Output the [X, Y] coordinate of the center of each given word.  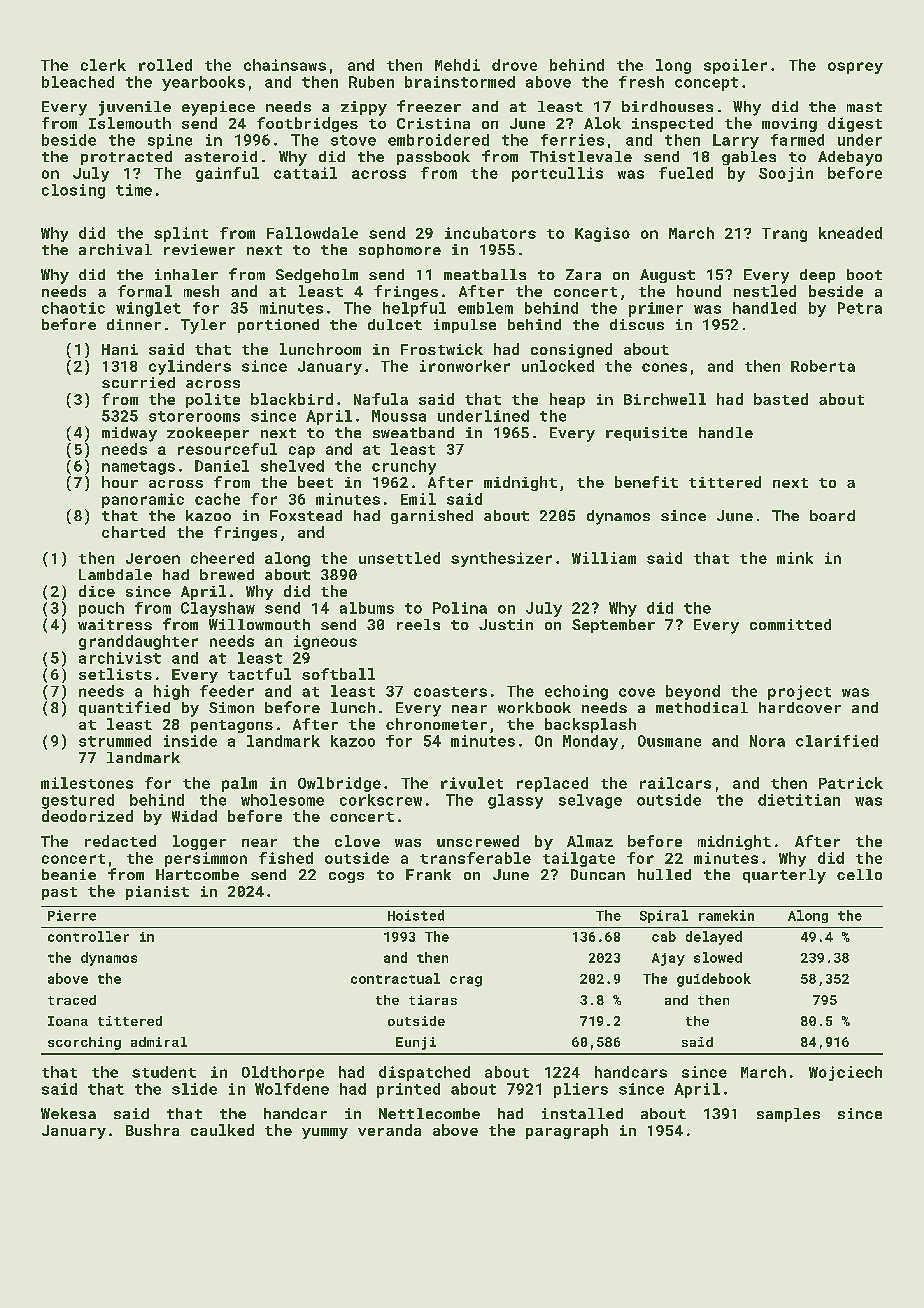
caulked [222, 1130]
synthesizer [501, 559]
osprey [855, 68]
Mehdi [457, 65]
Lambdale [115, 574]
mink [795, 558]
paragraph [567, 1131]
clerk [103, 65]
